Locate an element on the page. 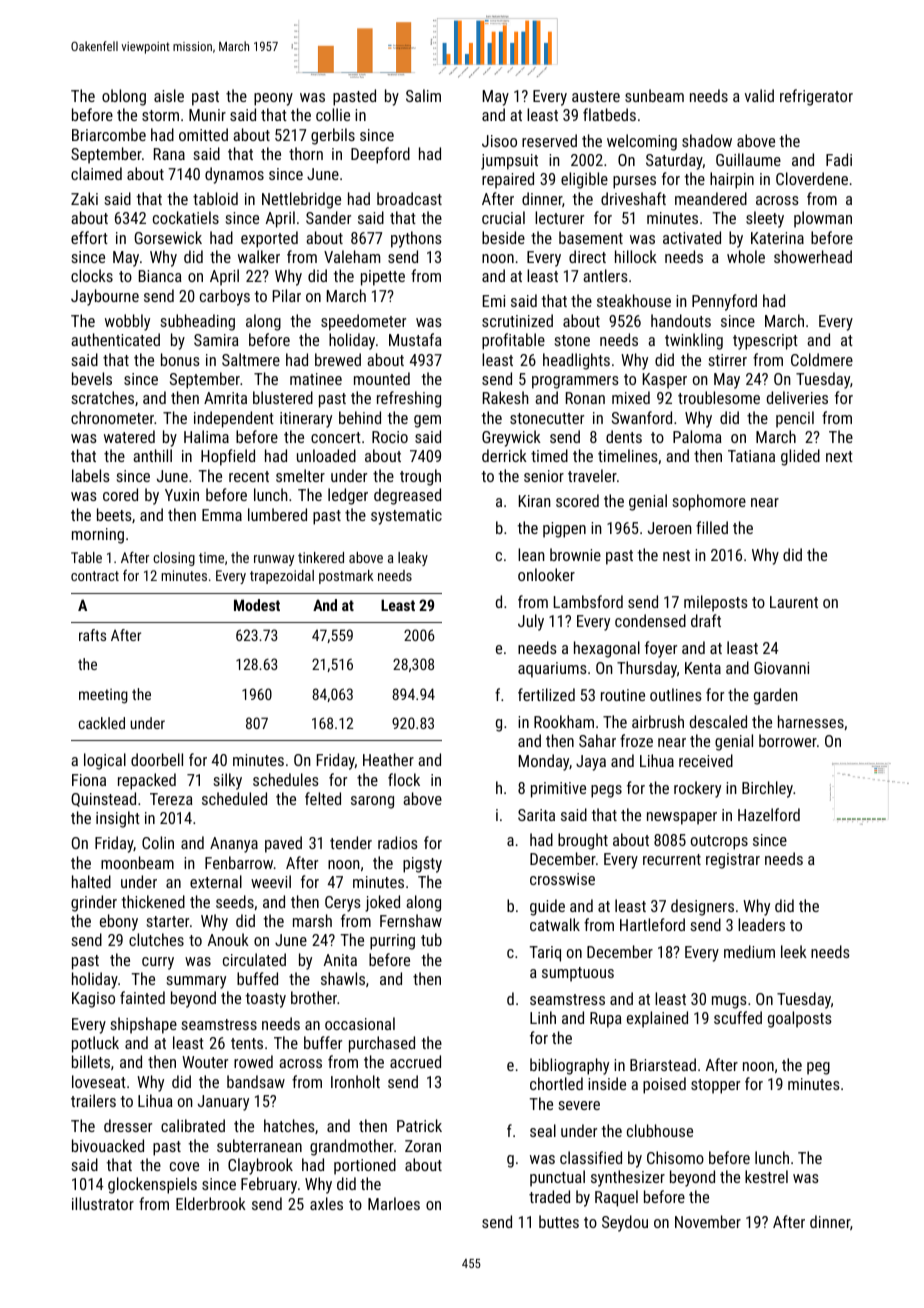  synthesizer is located at coordinates (628, 1178).
